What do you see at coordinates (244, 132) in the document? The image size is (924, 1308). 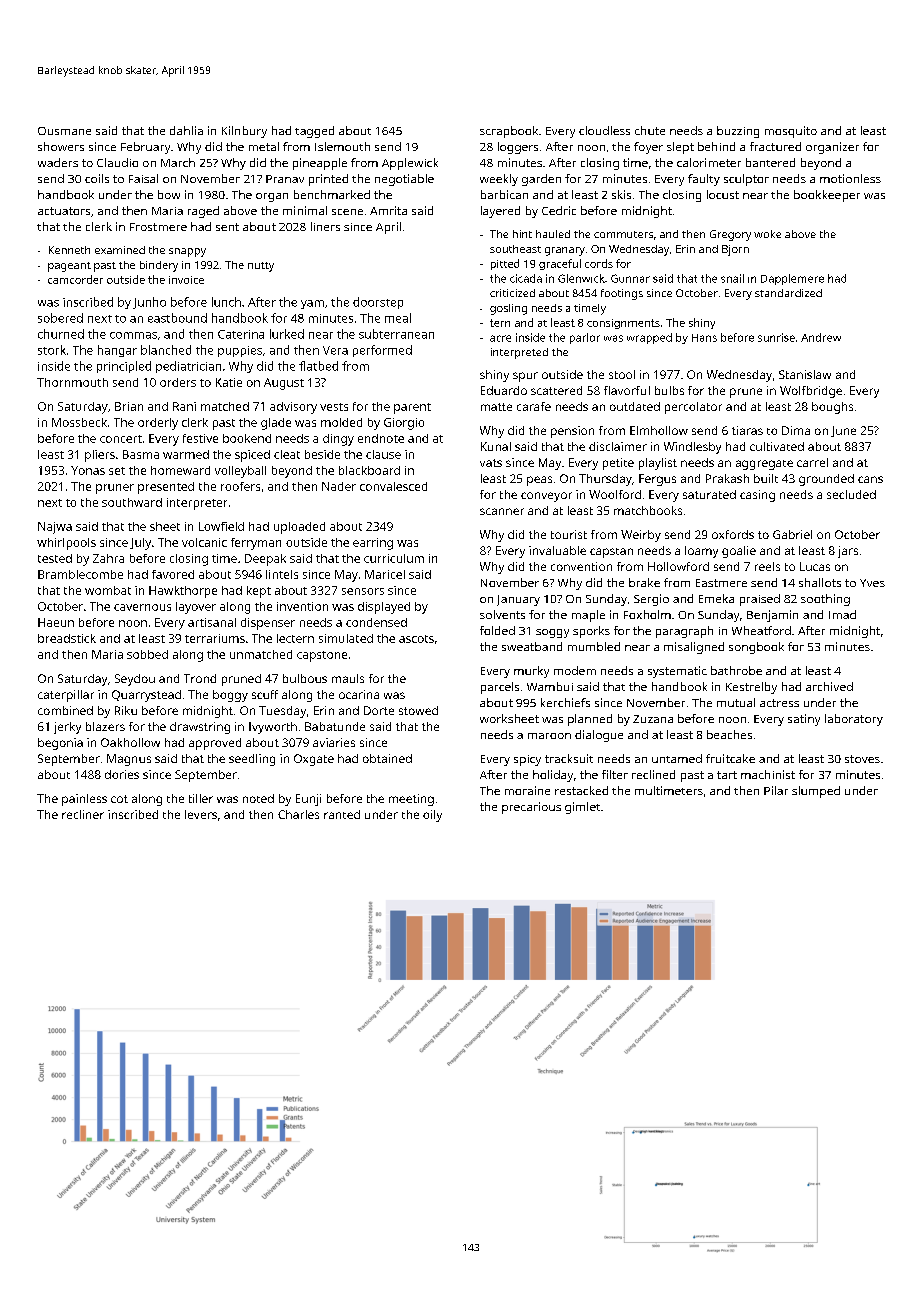 I see `Kilnbury` at bounding box center [244, 132].
